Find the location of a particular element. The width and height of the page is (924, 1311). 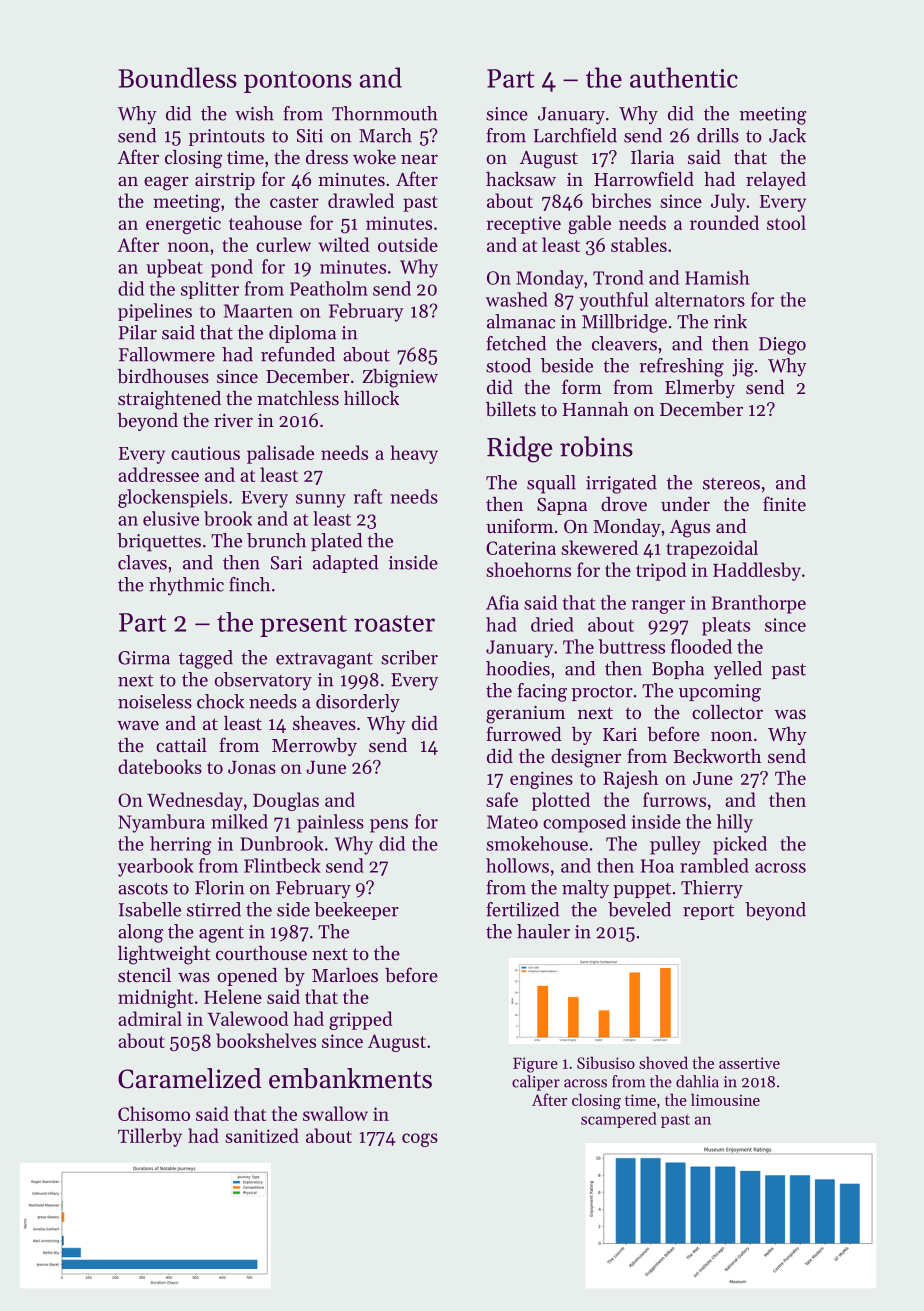

embankments is located at coordinates (350, 1078).
